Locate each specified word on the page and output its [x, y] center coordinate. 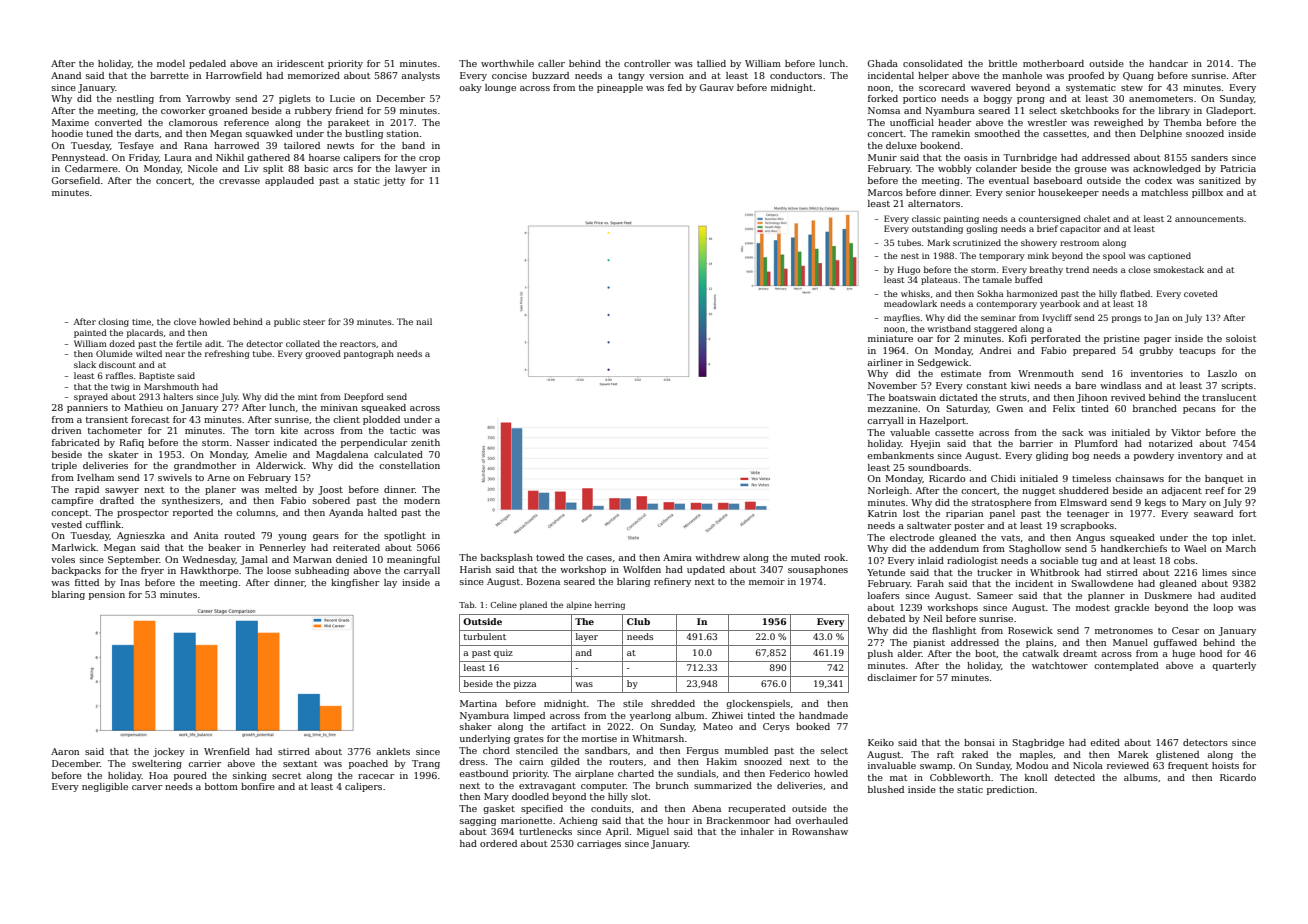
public [287, 322]
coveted [1201, 293]
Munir [882, 157]
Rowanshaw [820, 831]
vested [66, 524]
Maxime [70, 122]
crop [429, 159]
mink [1038, 255]
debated [886, 618]
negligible [105, 787]
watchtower [1060, 665]
